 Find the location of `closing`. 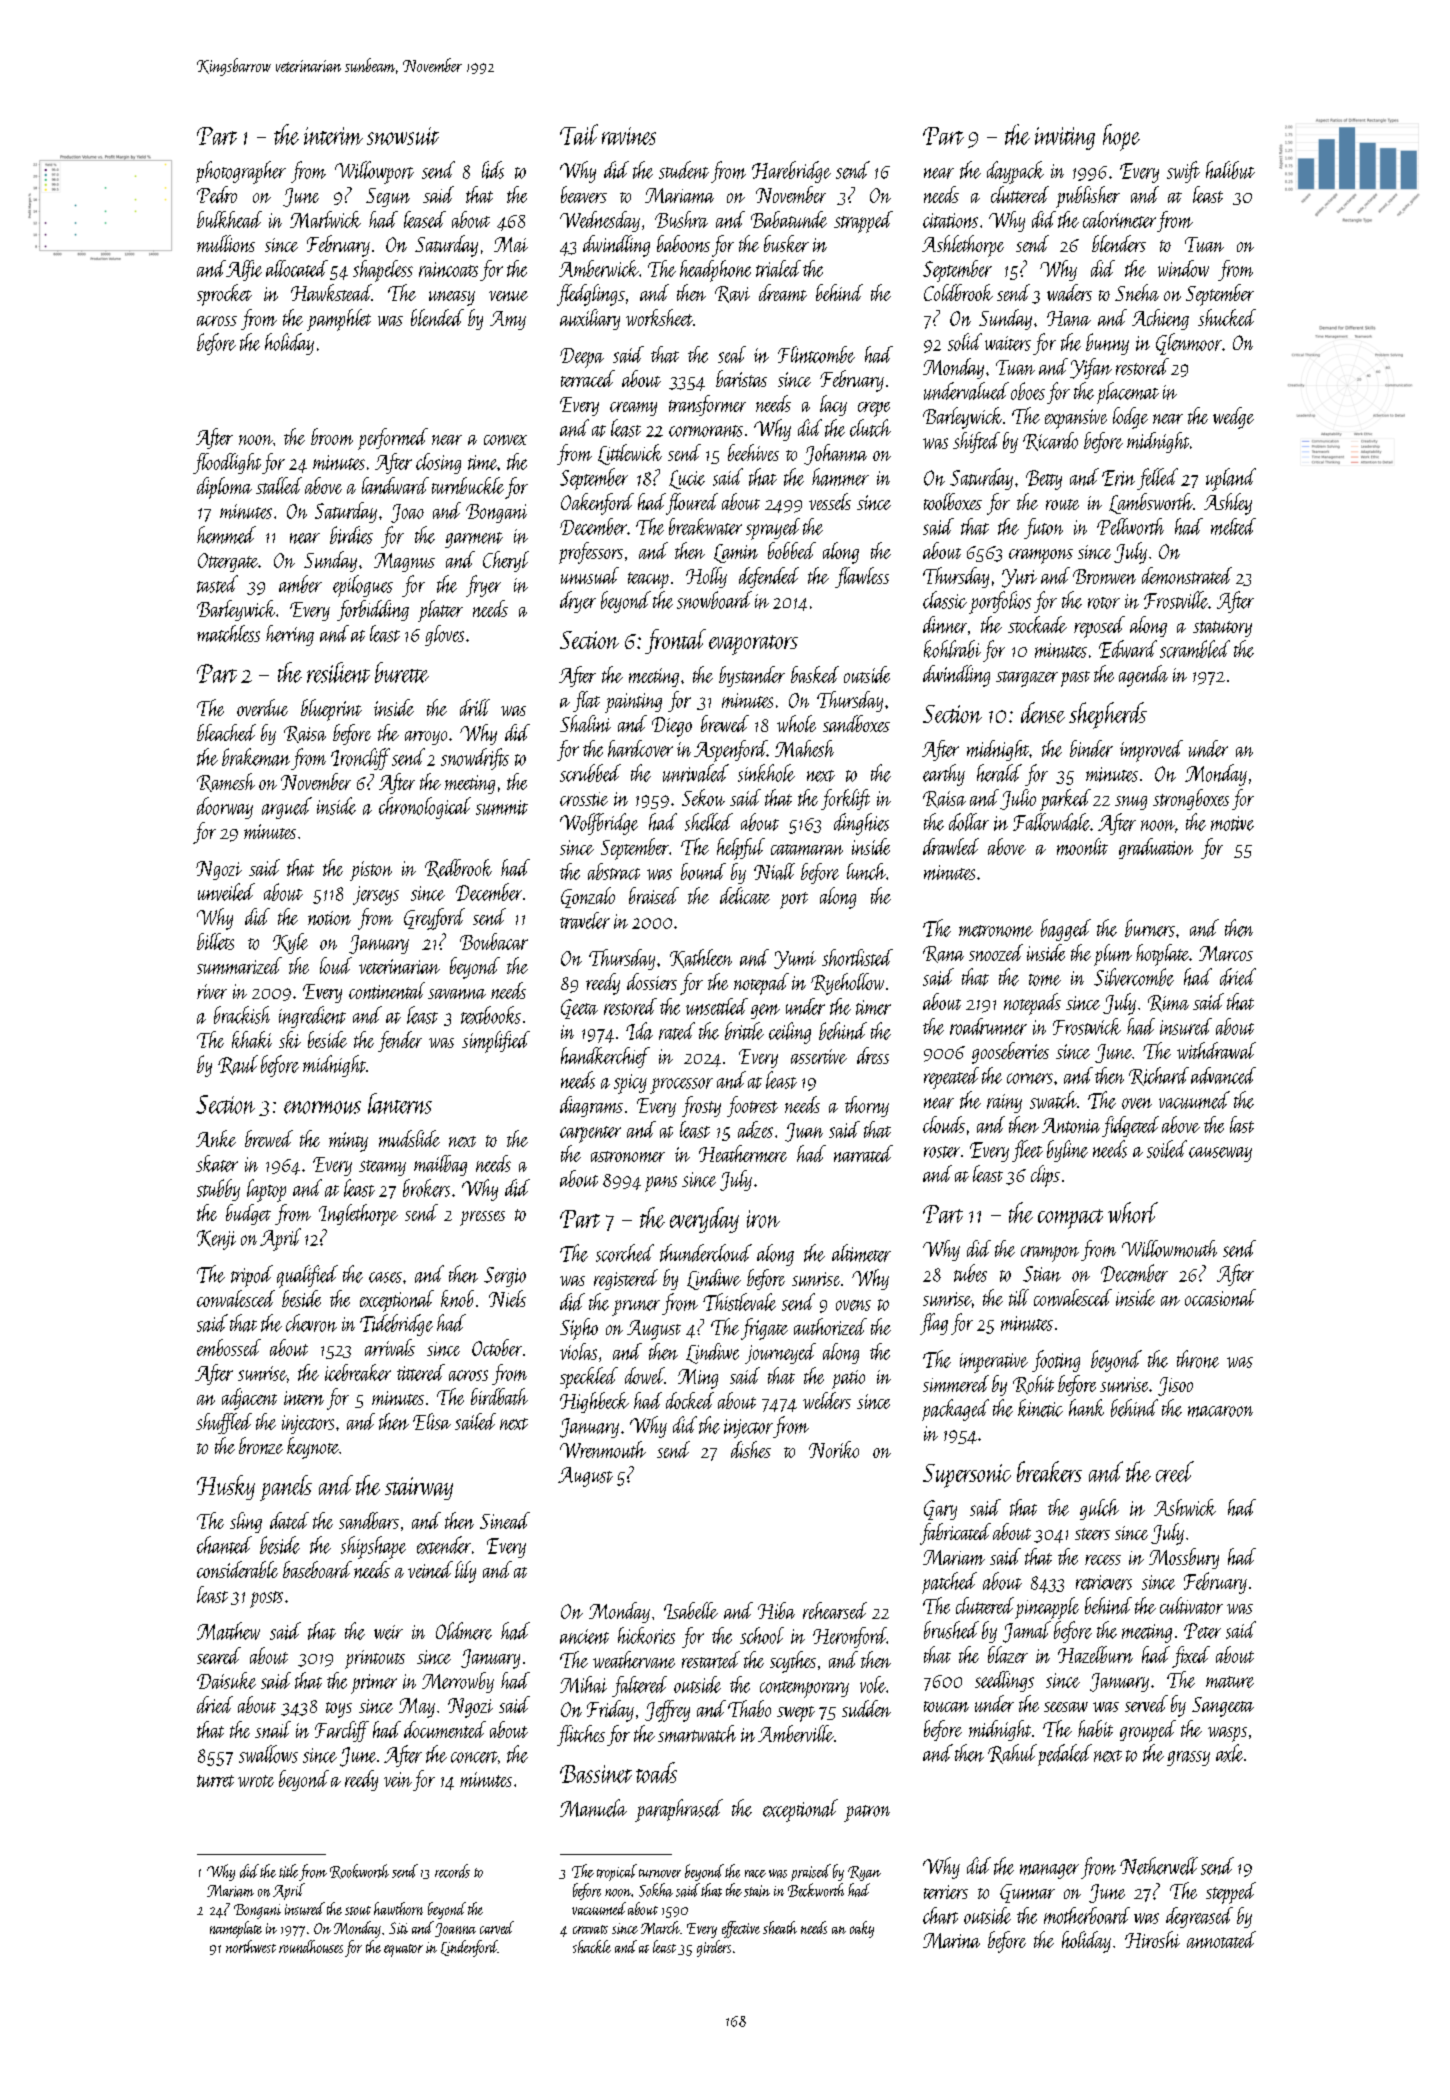

closing is located at coordinates (438, 463).
